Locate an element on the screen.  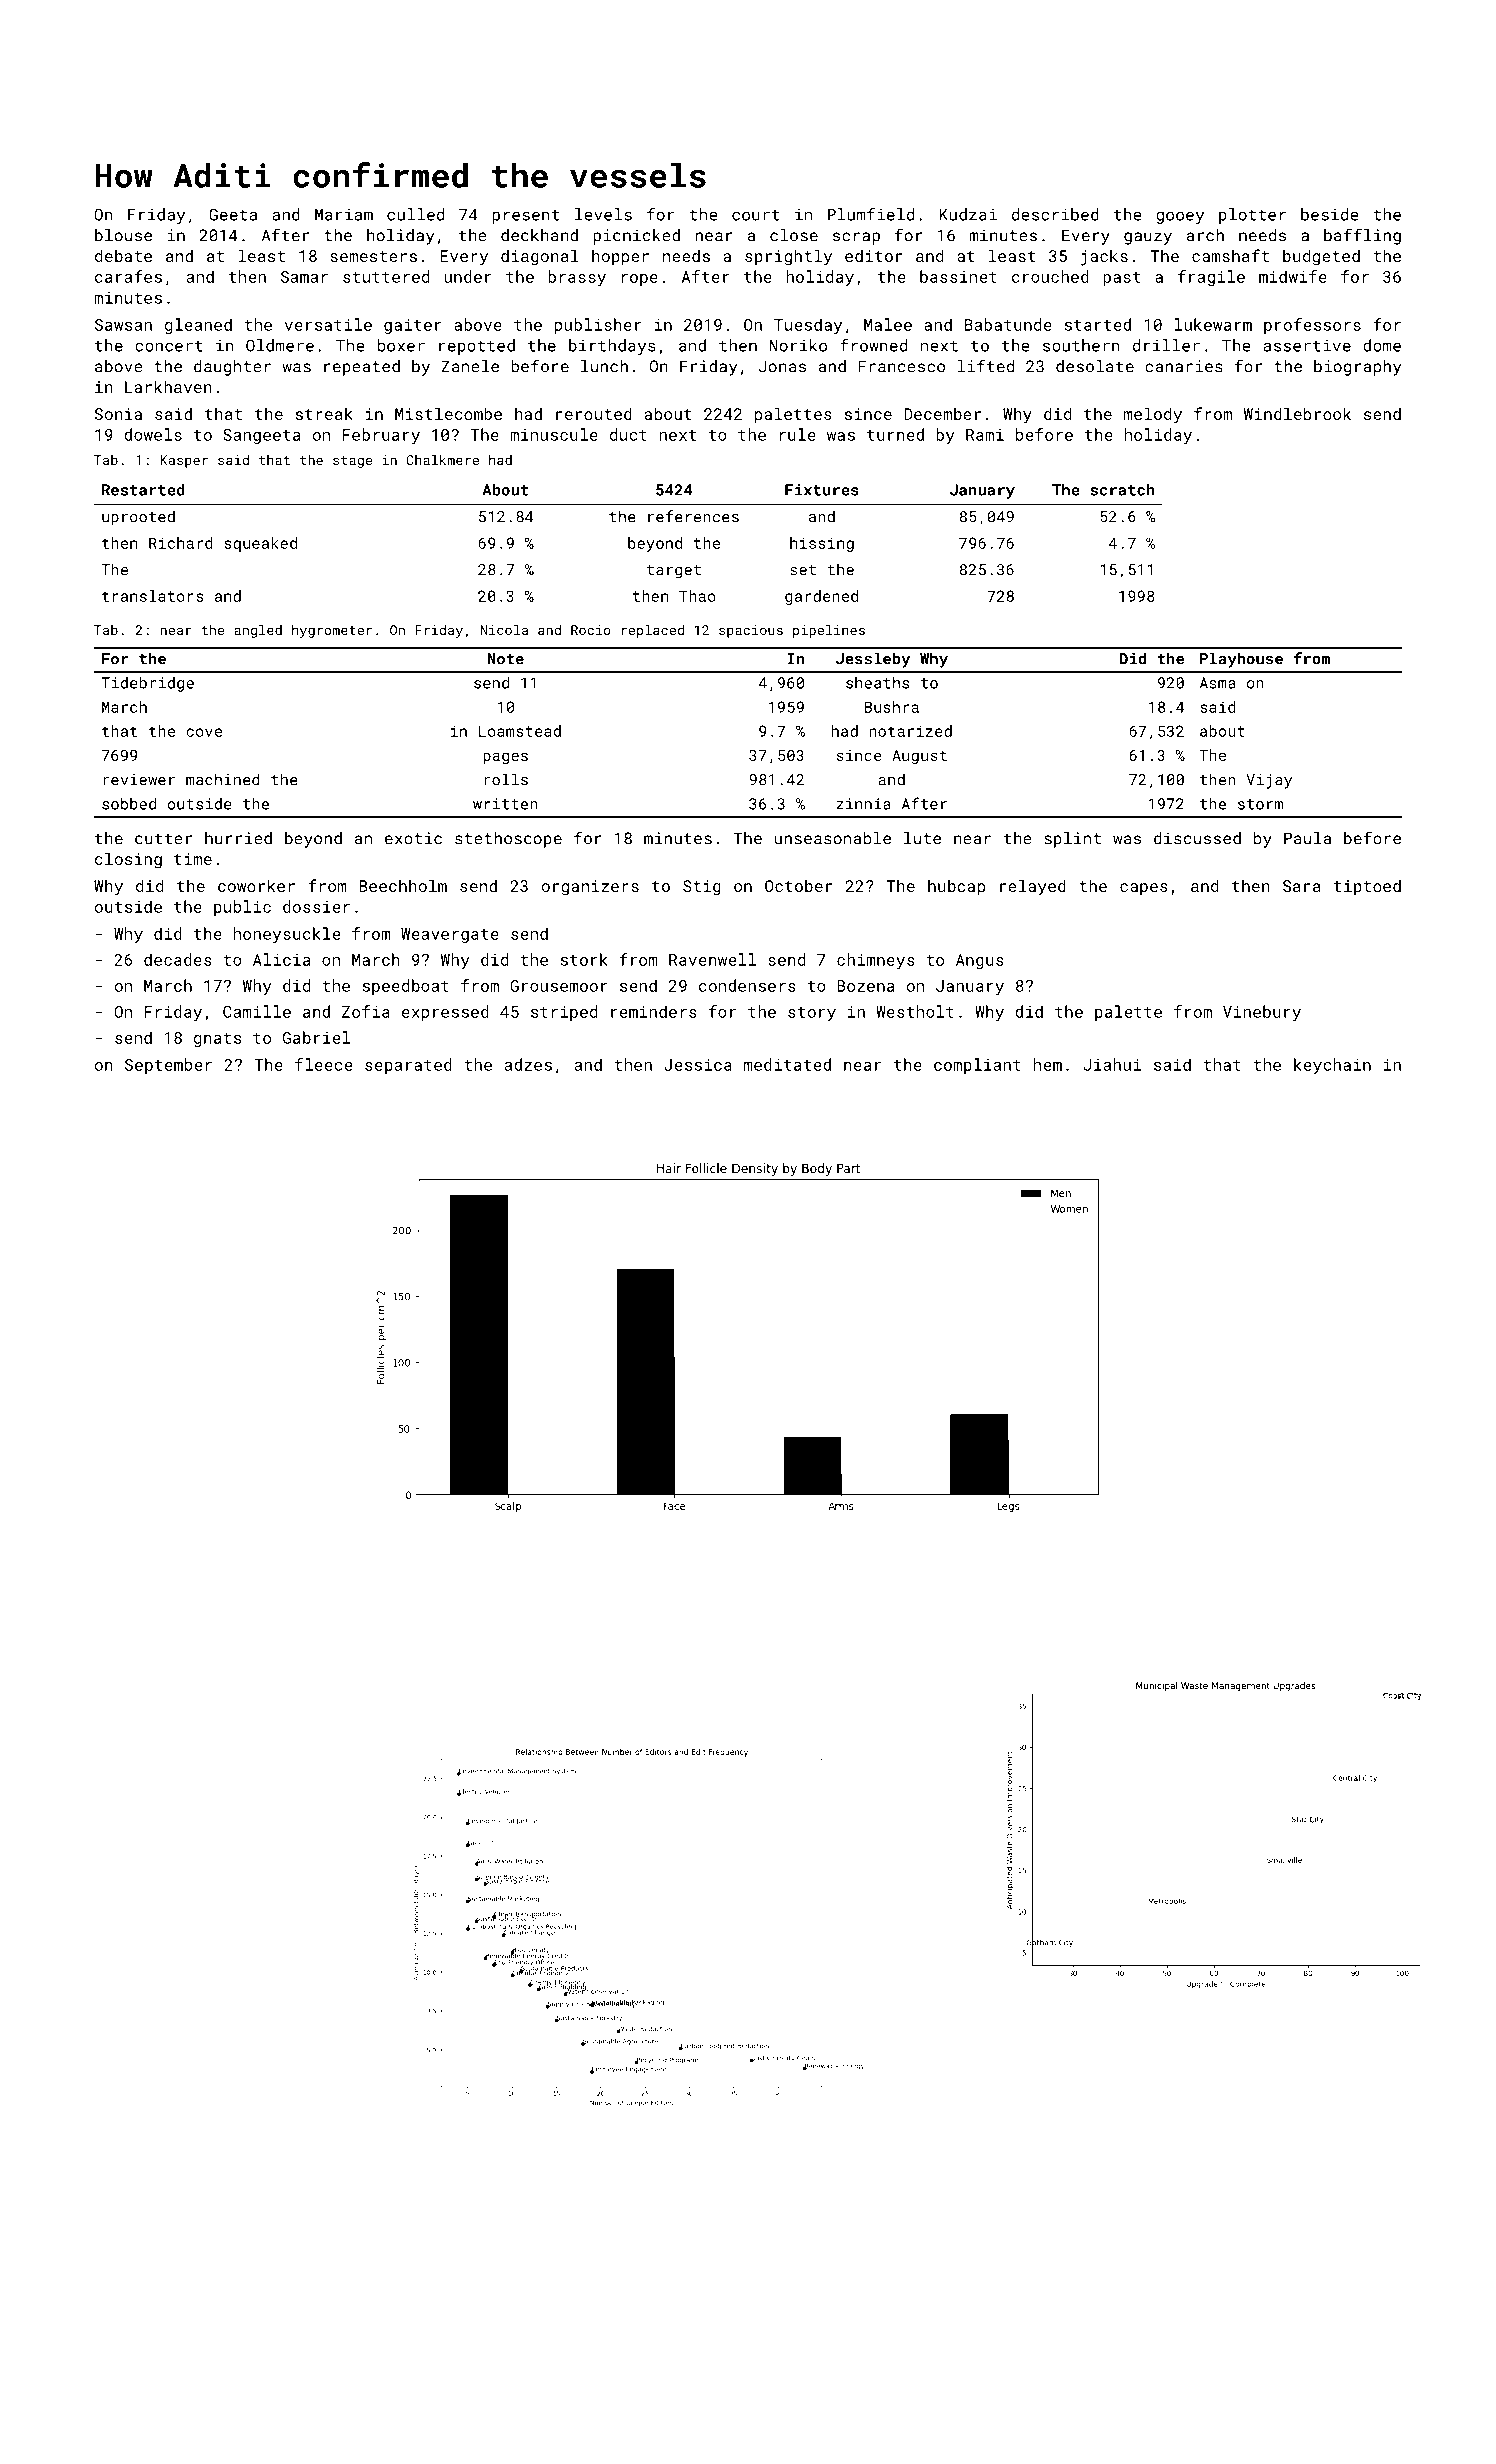
capes is located at coordinates (1144, 889).
